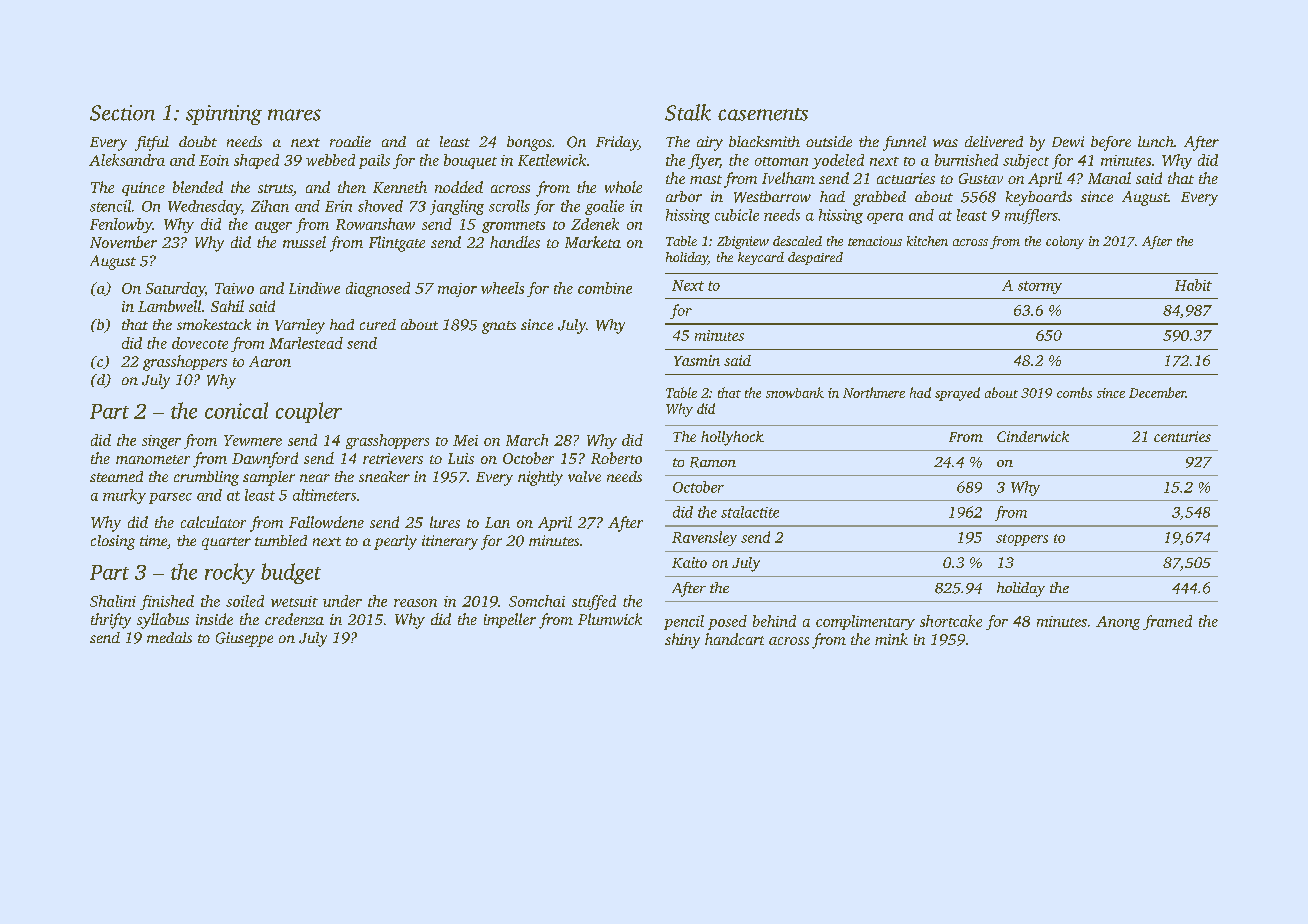  What do you see at coordinates (306, 343) in the image?
I see `Marlestead` at bounding box center [306, 343].
